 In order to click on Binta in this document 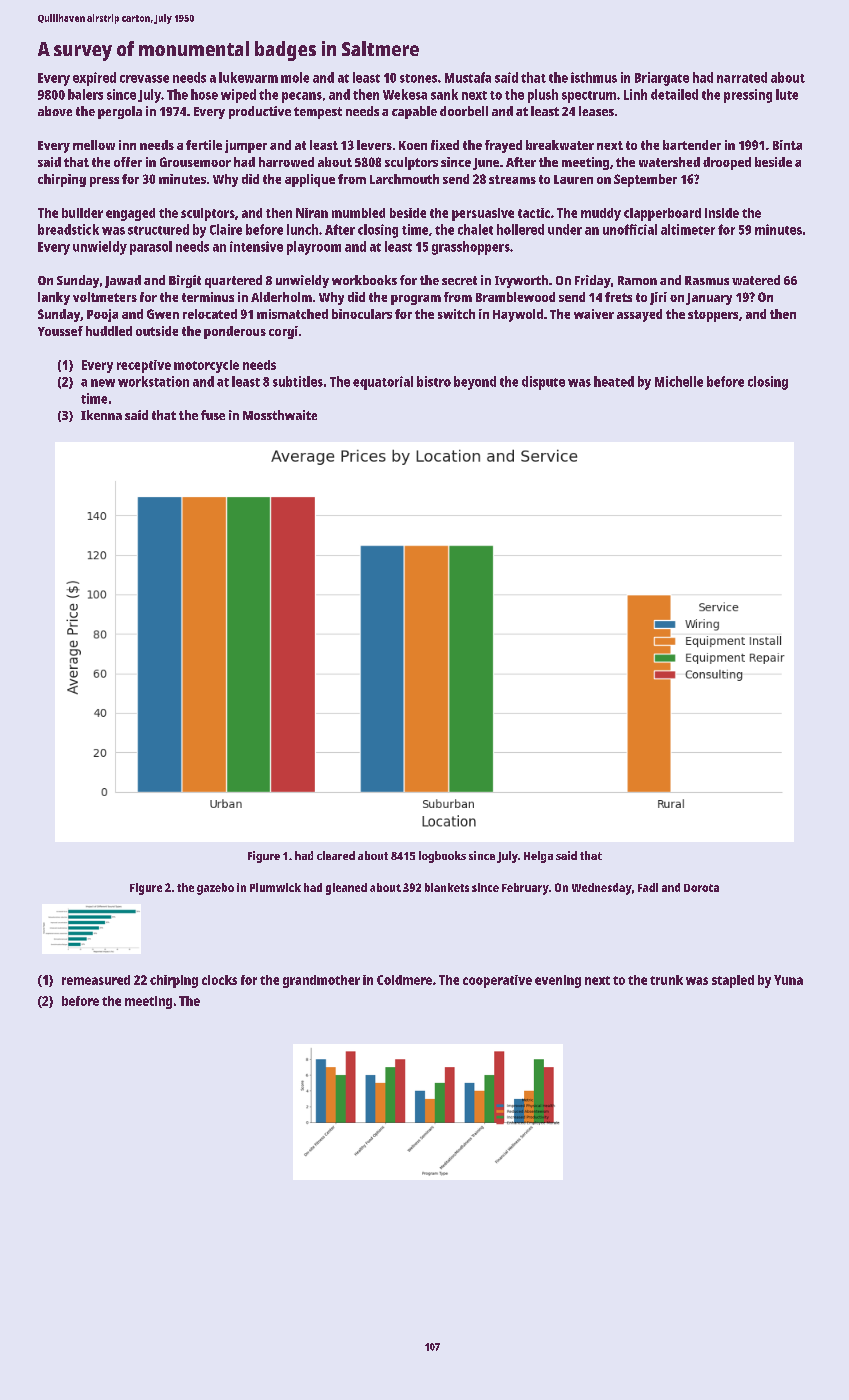, I will do `click(787, 145)`.
